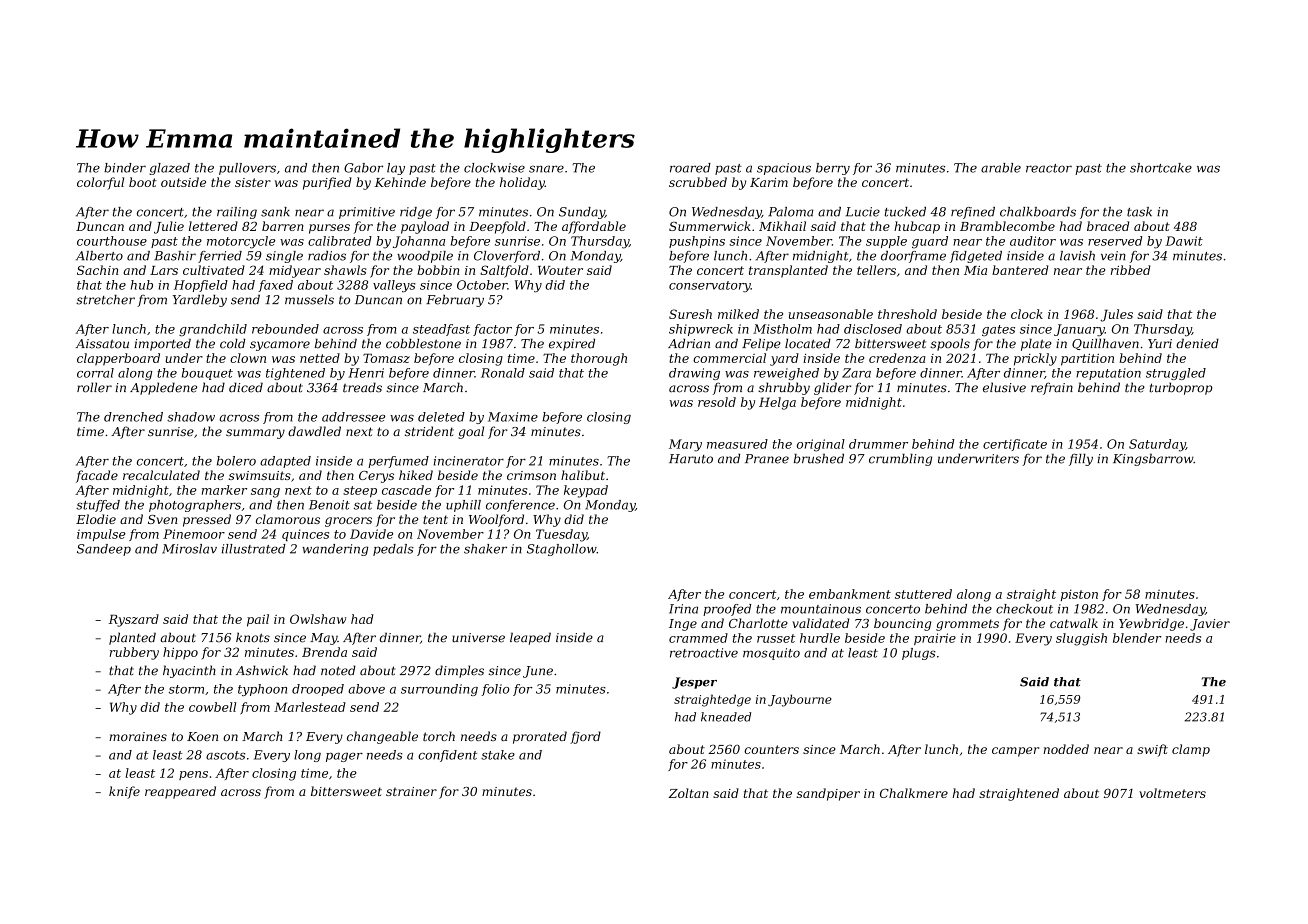 The height and width of the image is (924, 1308). What do you see at coordinates (1001, 168) in the image?
I see `arable` at bounding box center [1001, 168].
